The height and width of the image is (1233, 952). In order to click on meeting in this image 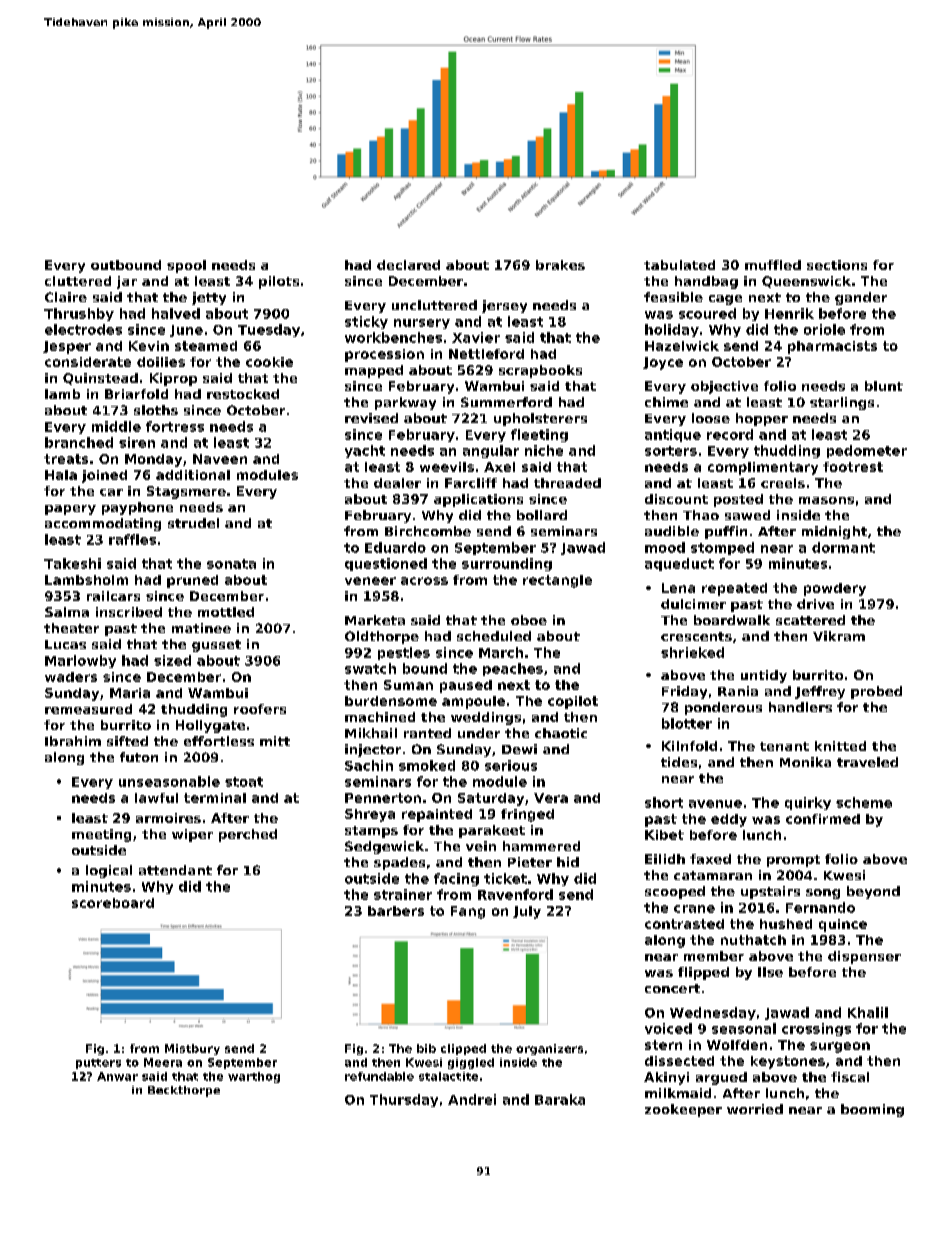, I will do `click(101, 835)`.
